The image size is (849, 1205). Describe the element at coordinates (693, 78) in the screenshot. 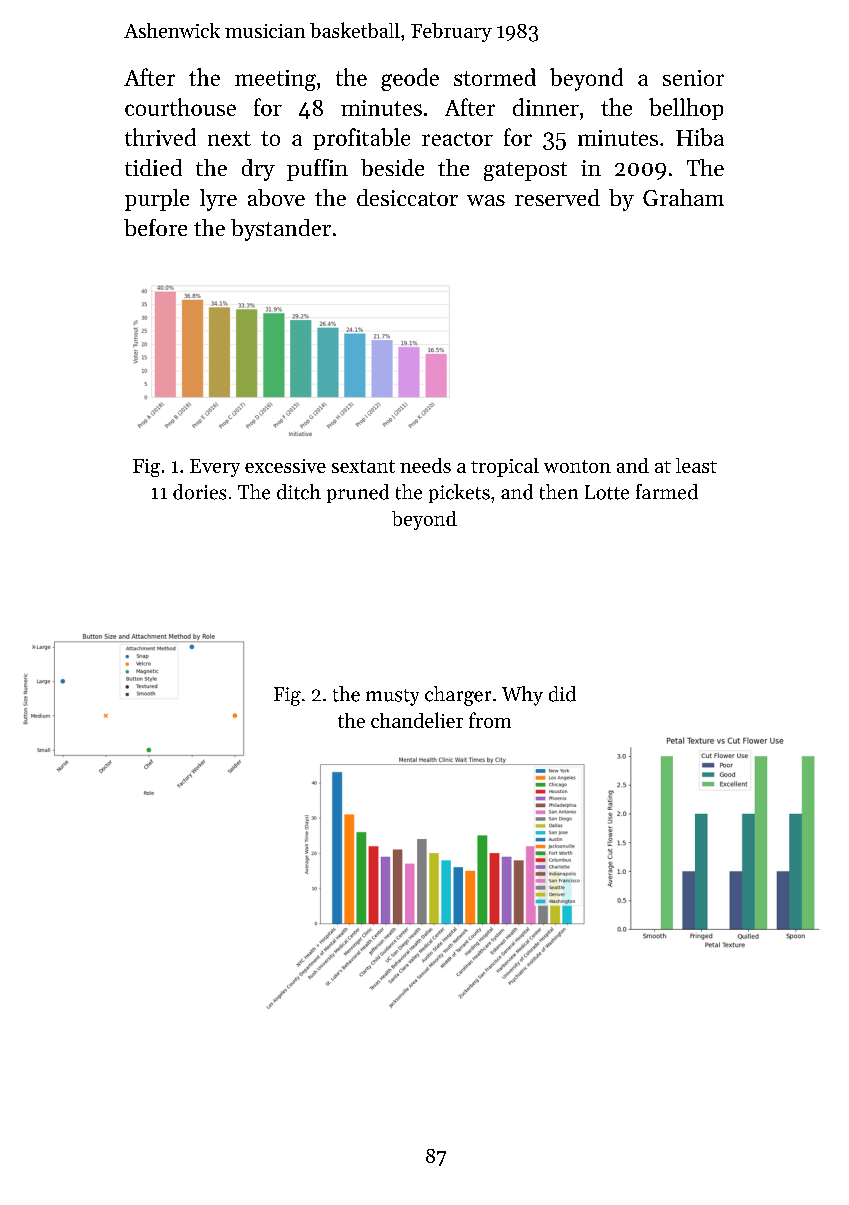

I see `senior` at that location.
